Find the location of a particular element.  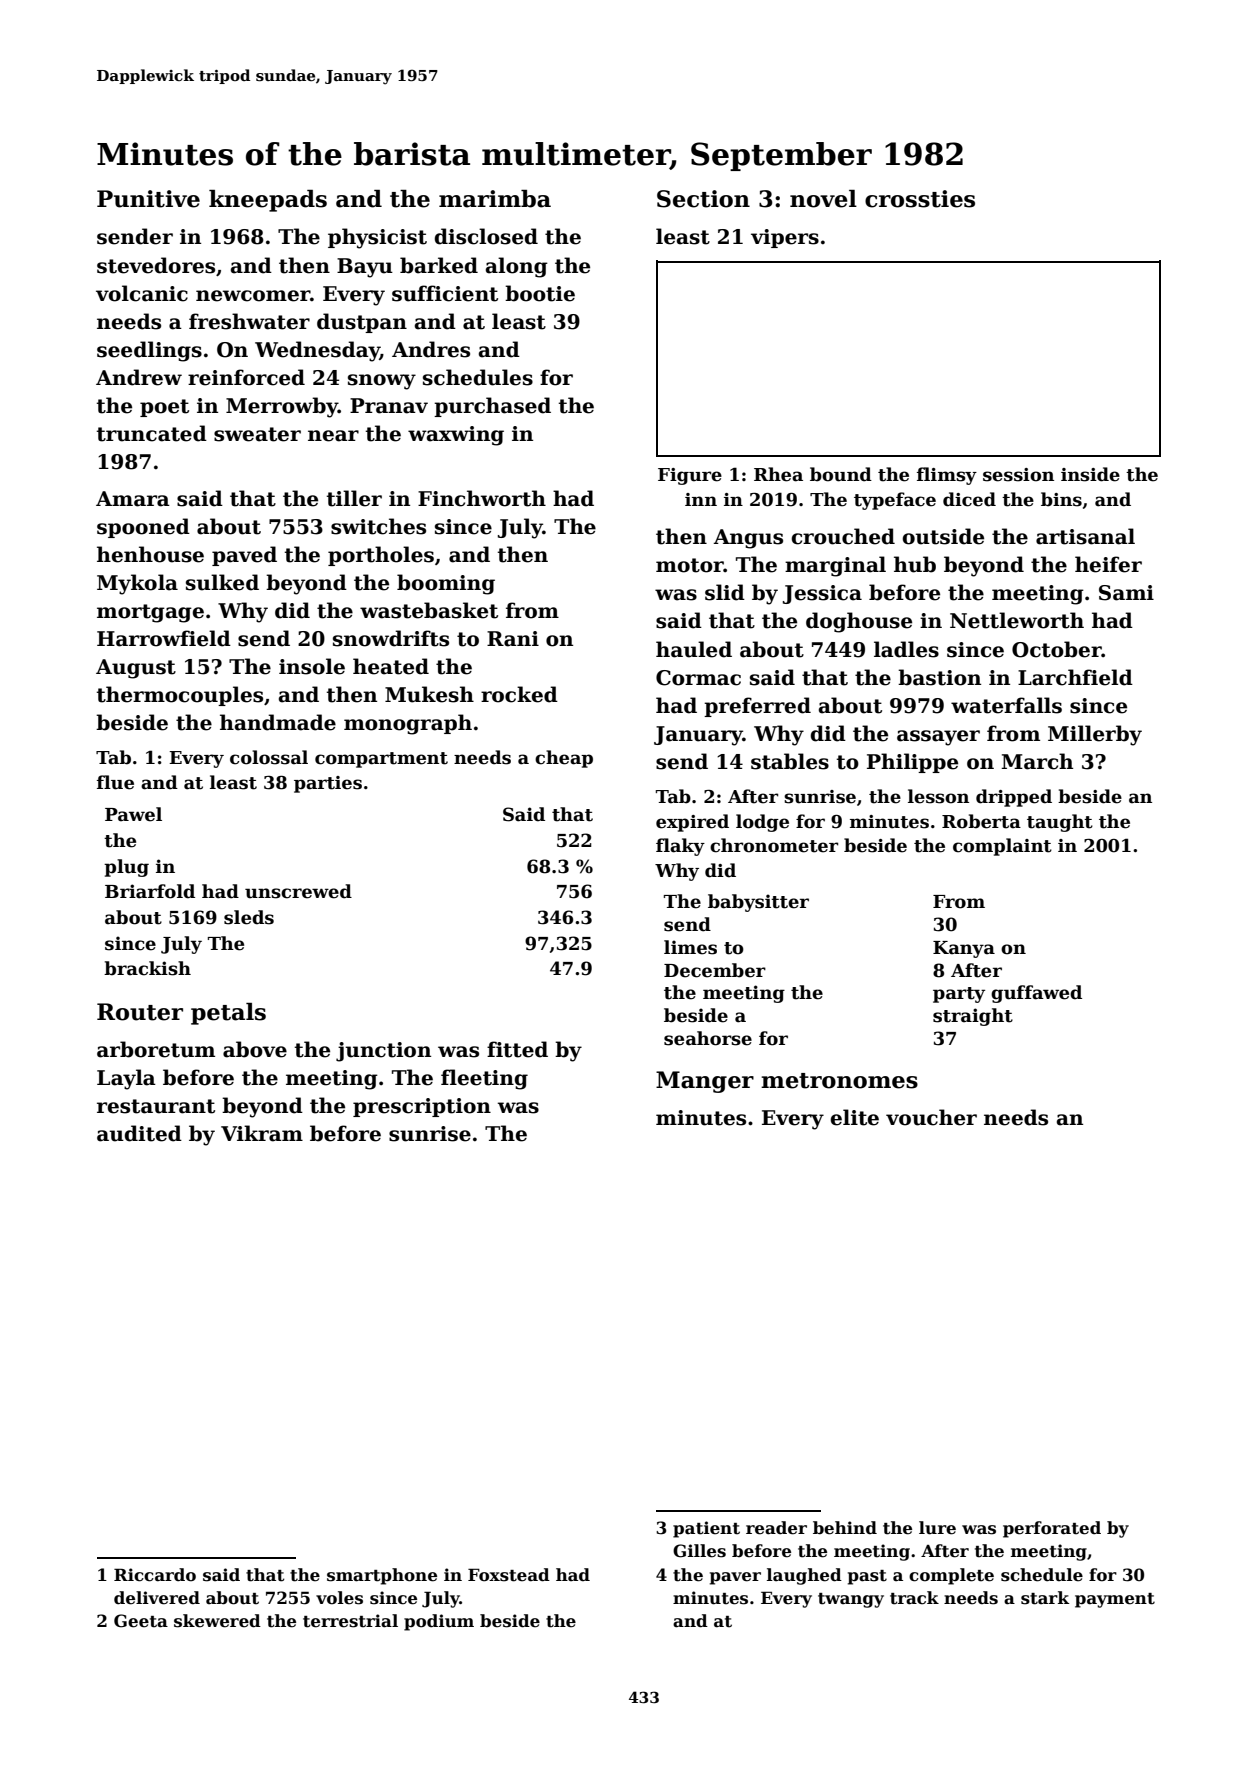

perforated is located at coordinates (1052, 1529).
